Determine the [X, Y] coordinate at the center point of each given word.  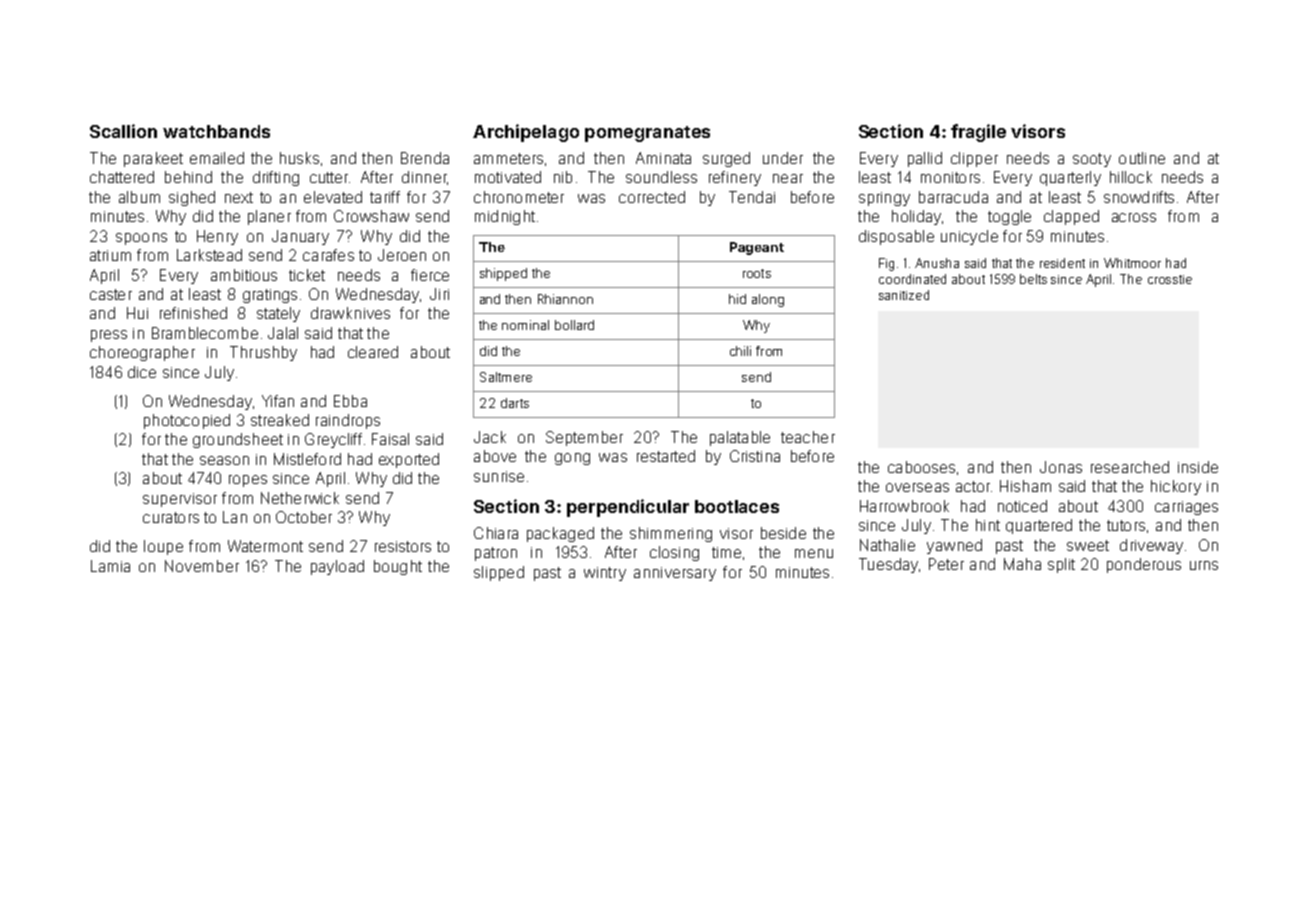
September [584, 438]
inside [1198, 467]
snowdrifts [1139, 197]
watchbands [216, 131]
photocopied [187, 421]
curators [171, 517]
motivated [508, 177]
